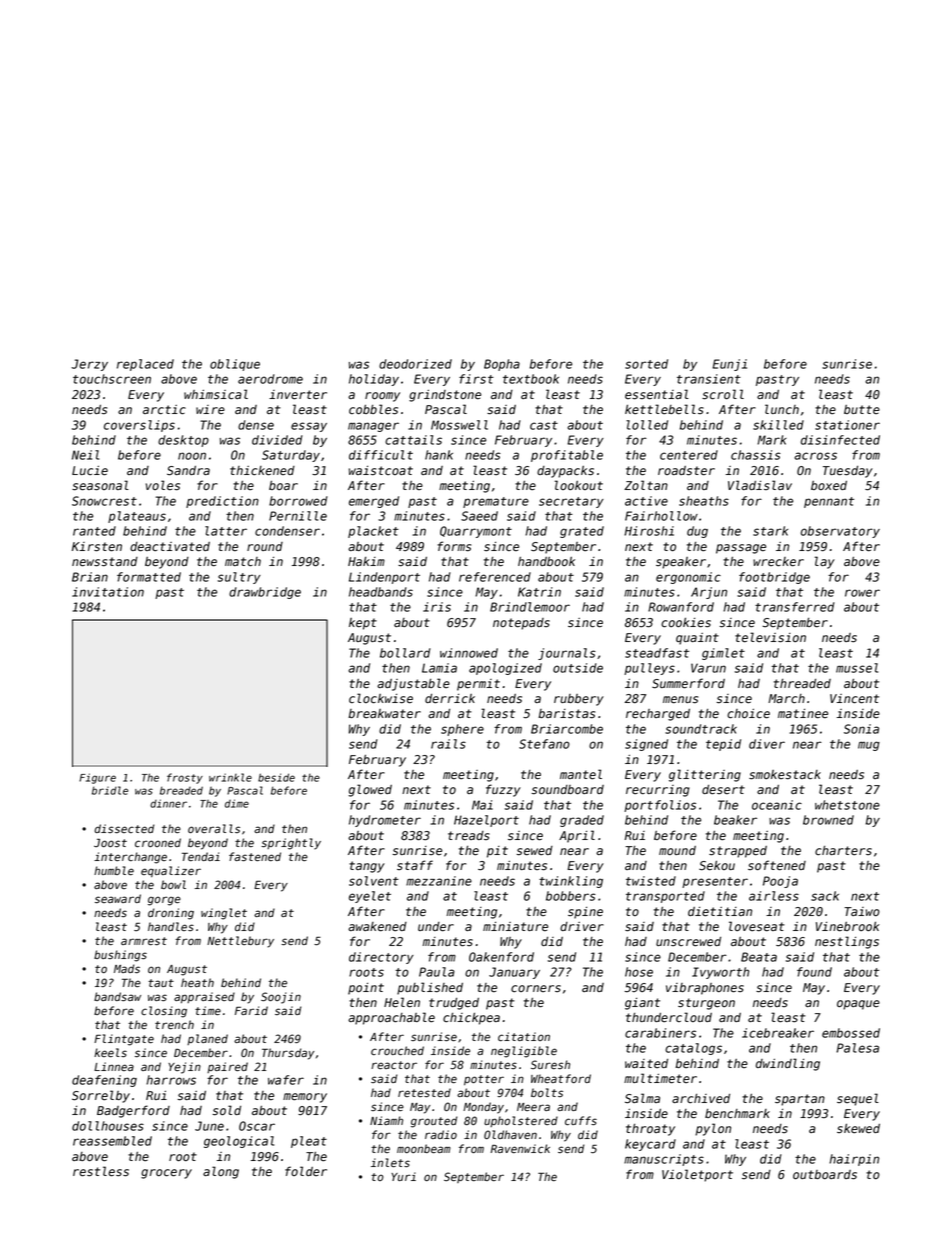 This screenshot has width=952, height=1233. What do you see at coordinates (571, 502) in the screenshot?
I see `secretary` at bounding box center [571, 502].
